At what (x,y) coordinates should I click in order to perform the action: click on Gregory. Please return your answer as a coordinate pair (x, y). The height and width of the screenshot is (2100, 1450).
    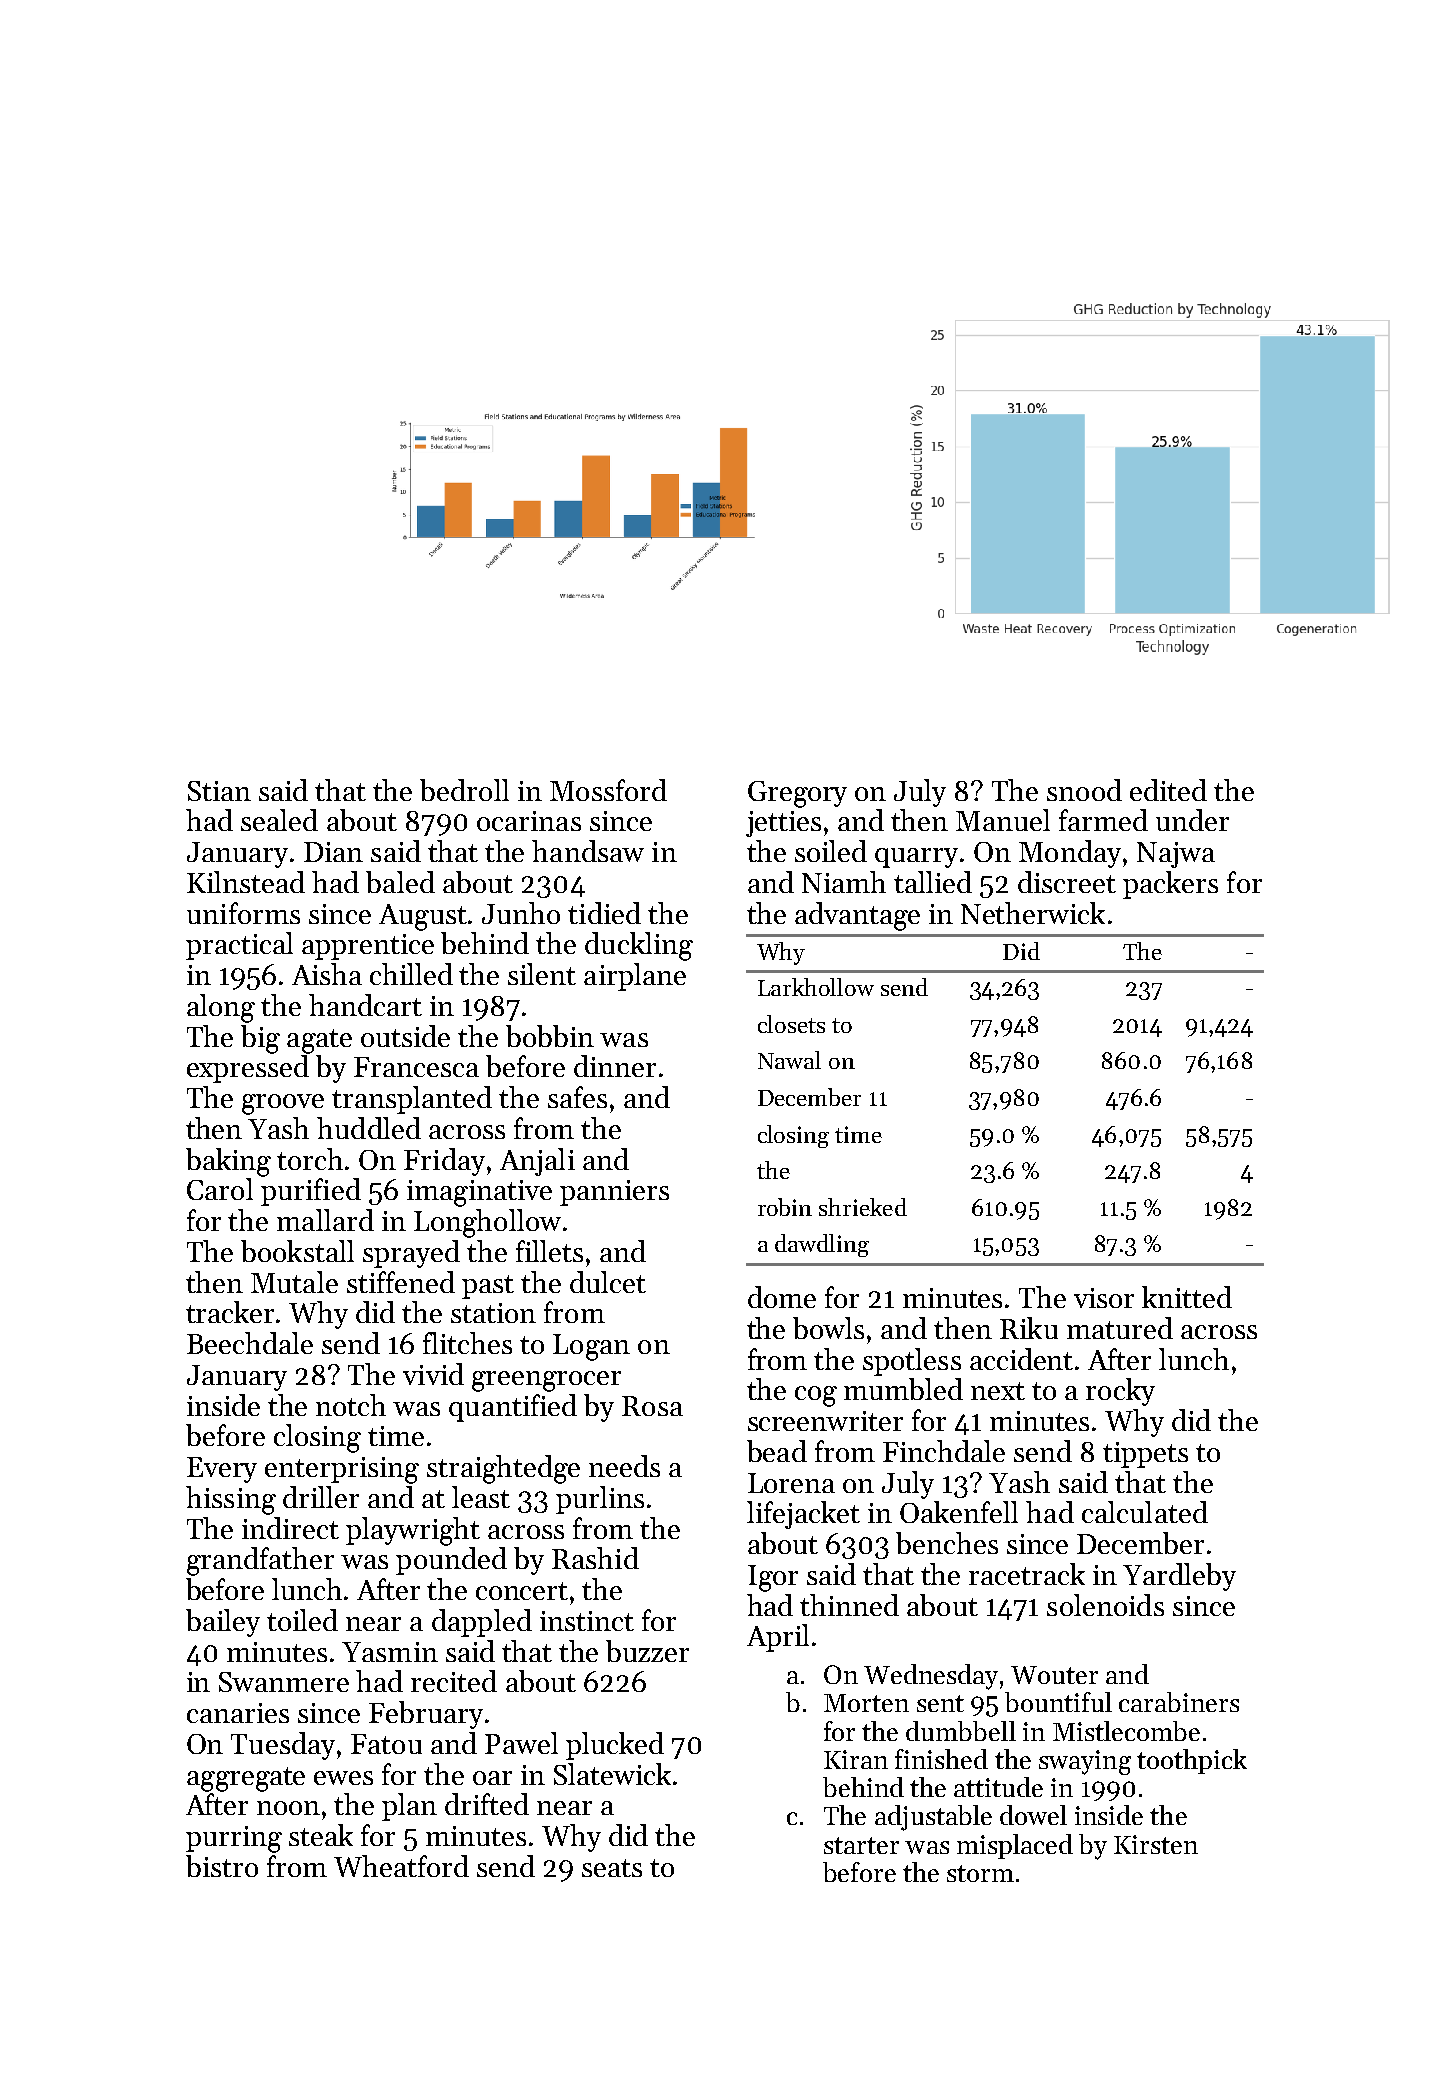
    Looking at the image, I should click on (797, 794).
